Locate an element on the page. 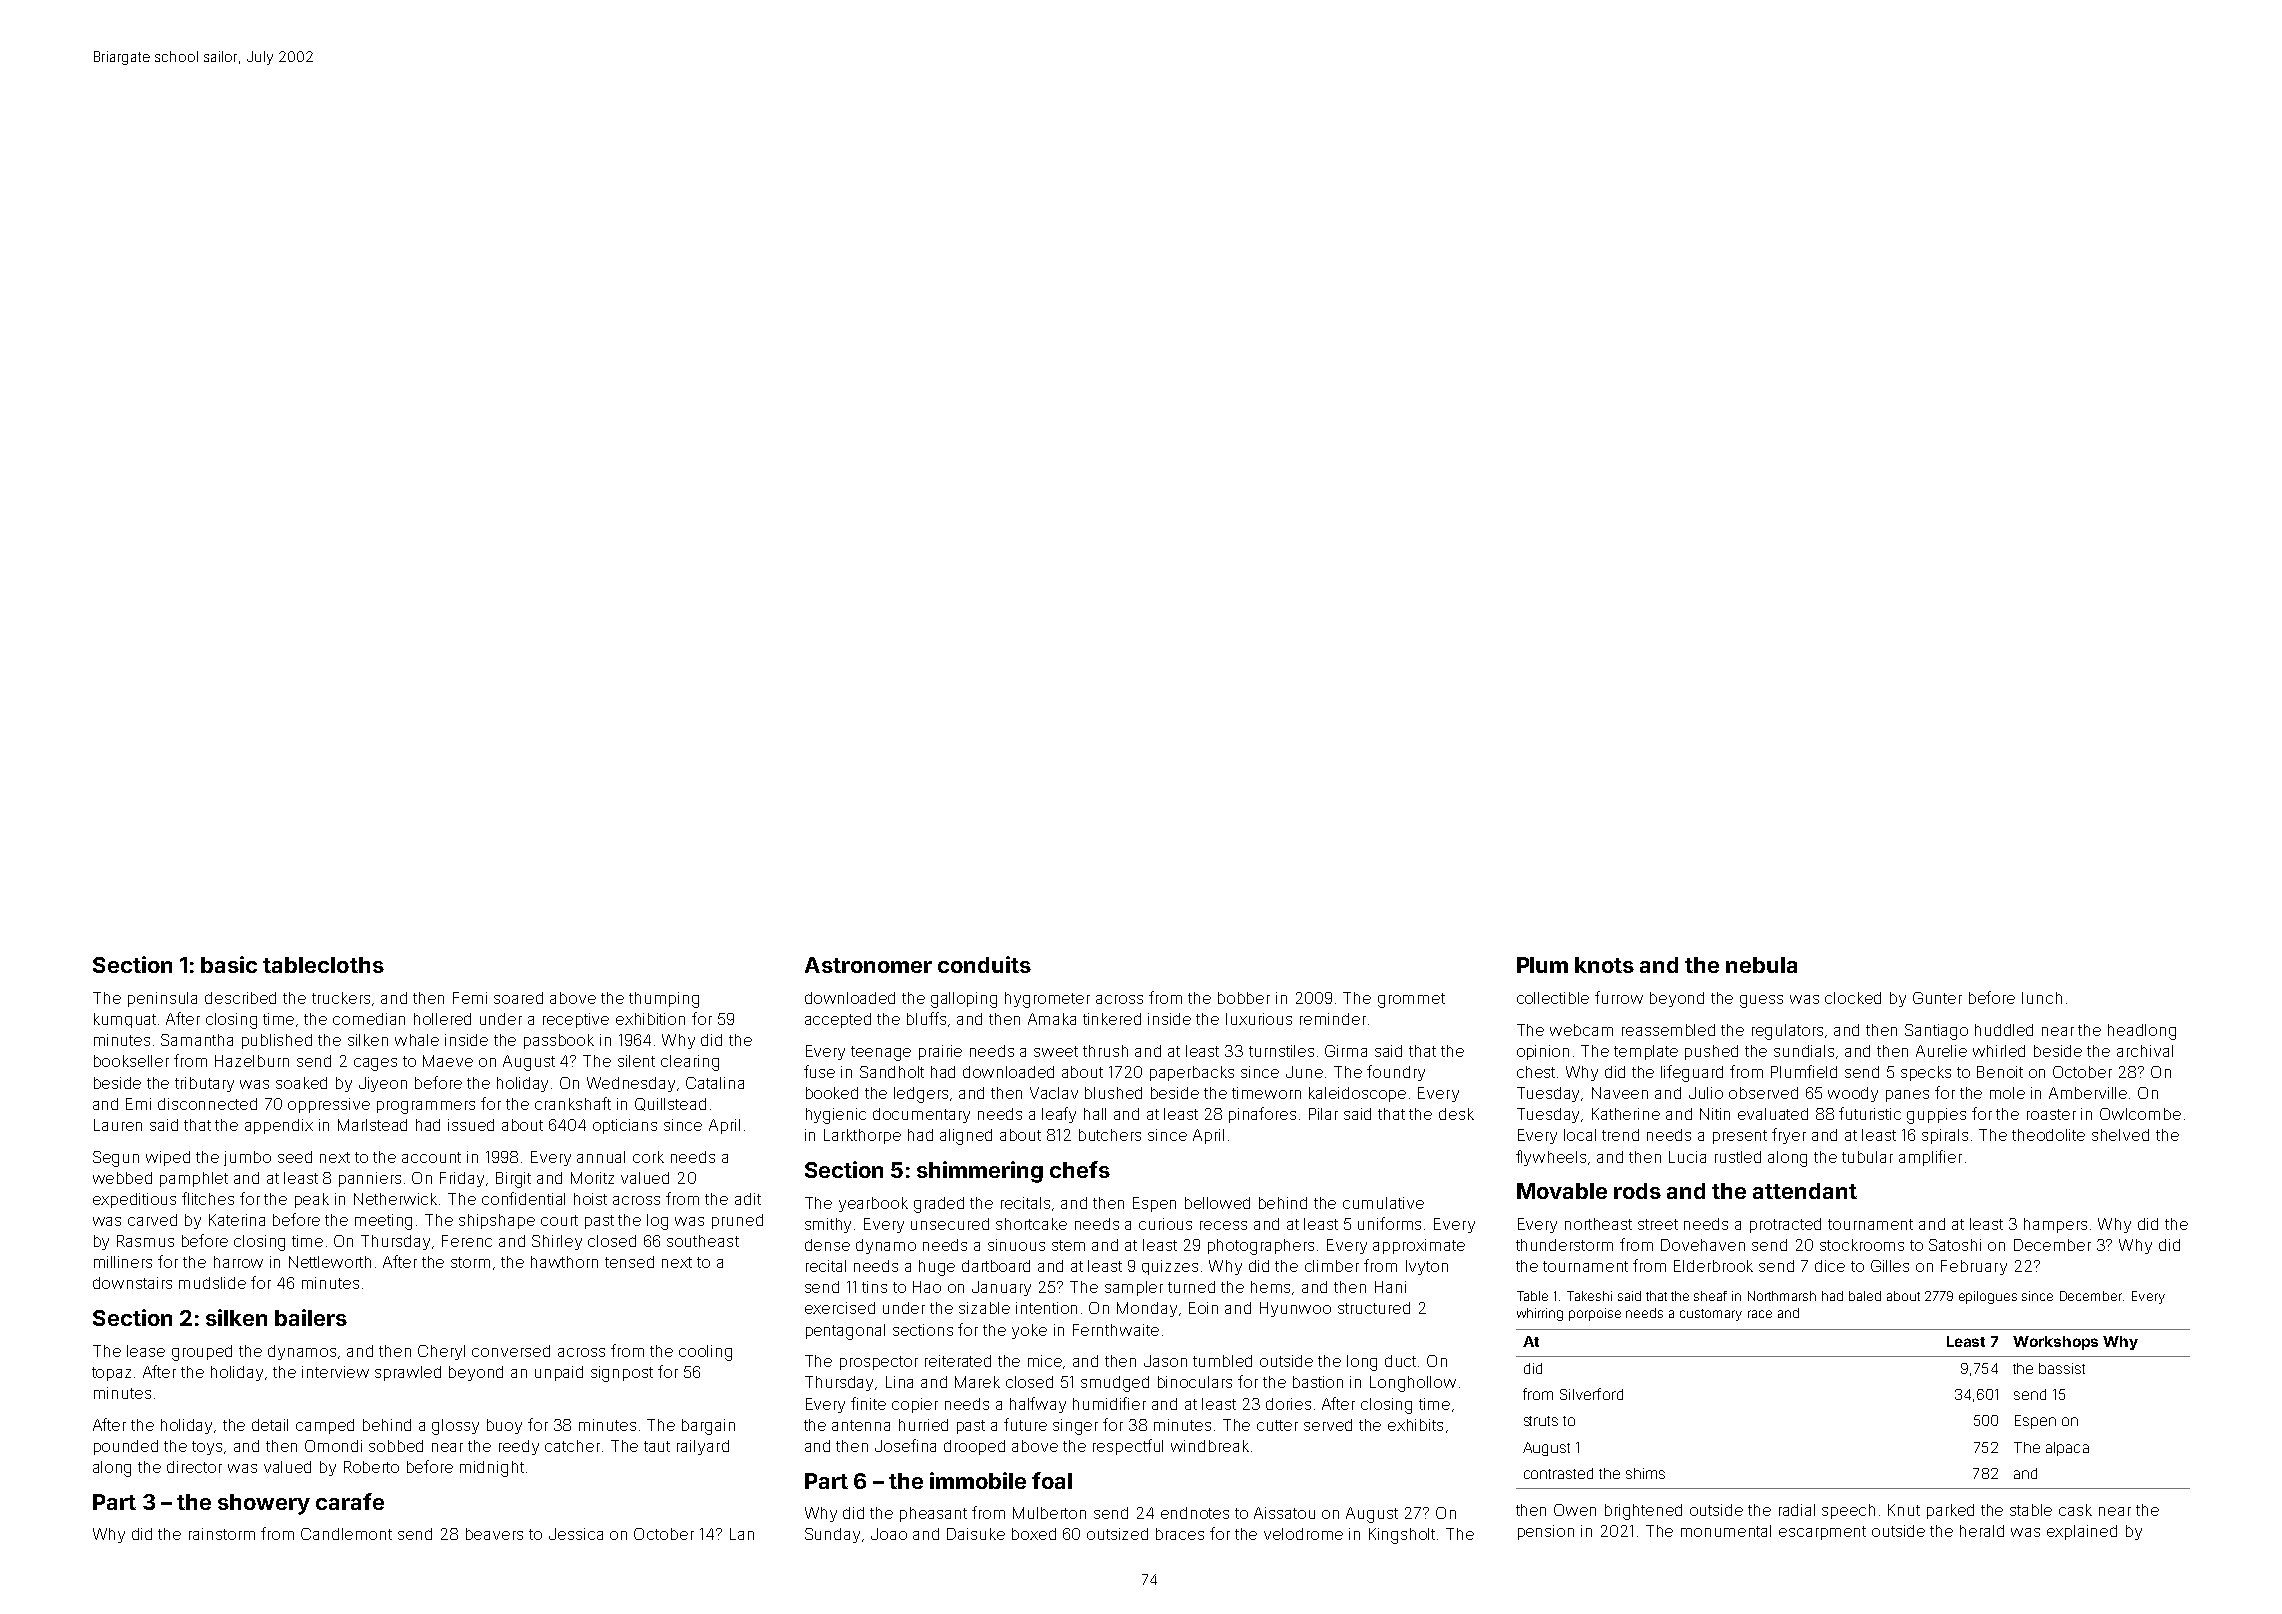 This image has width=2282, height=1614. basic is located at coordinates (229, 964).
